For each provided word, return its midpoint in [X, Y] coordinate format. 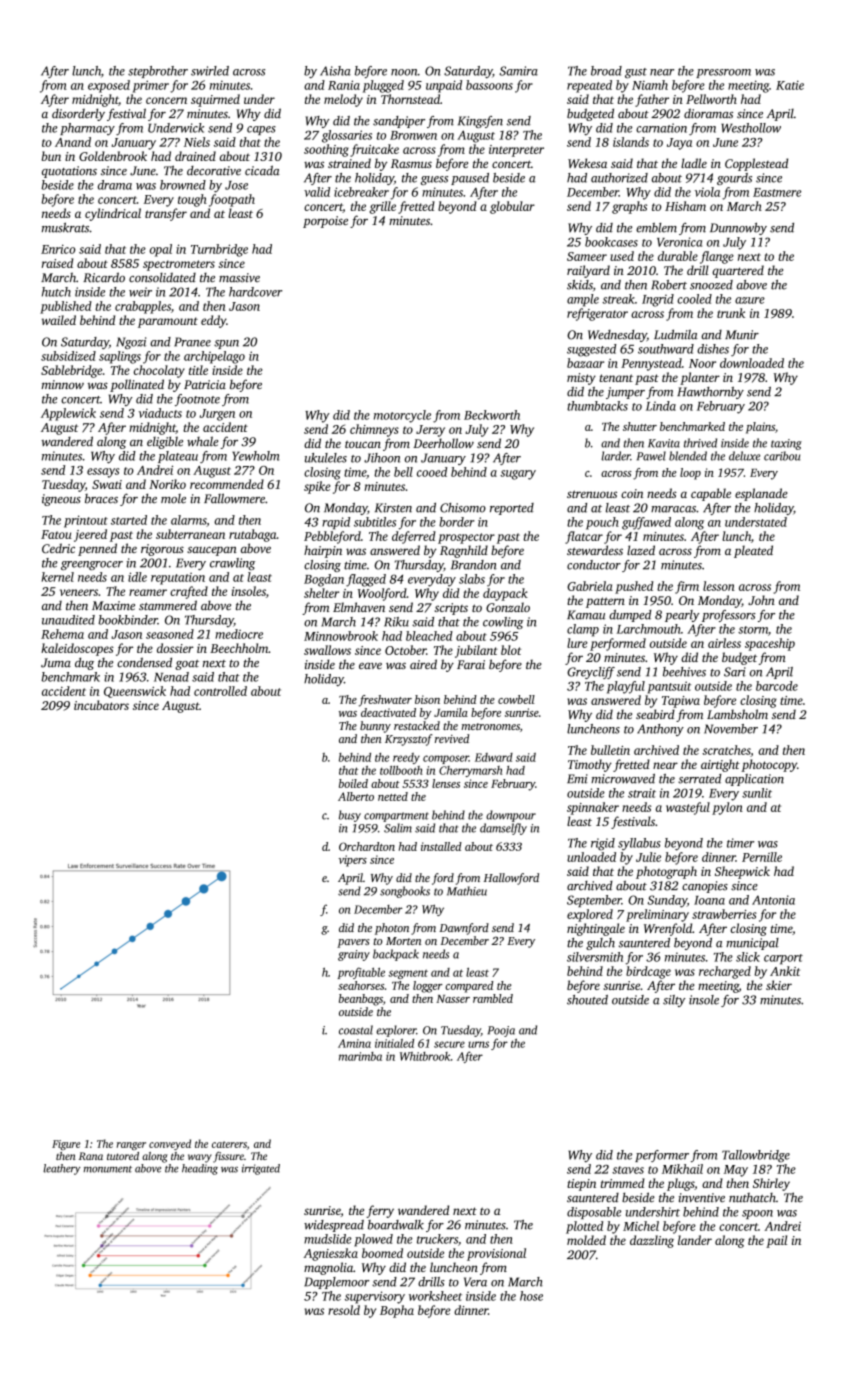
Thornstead [410, 99]
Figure [66, 1145]
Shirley [771, 1184]
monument [108, 1169]
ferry [380, 1211]
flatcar [584, 537]
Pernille [762, 857]
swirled [210, 71]
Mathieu [467, 891]
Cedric [58, 548]
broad [606, 71]
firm [687, 587]
